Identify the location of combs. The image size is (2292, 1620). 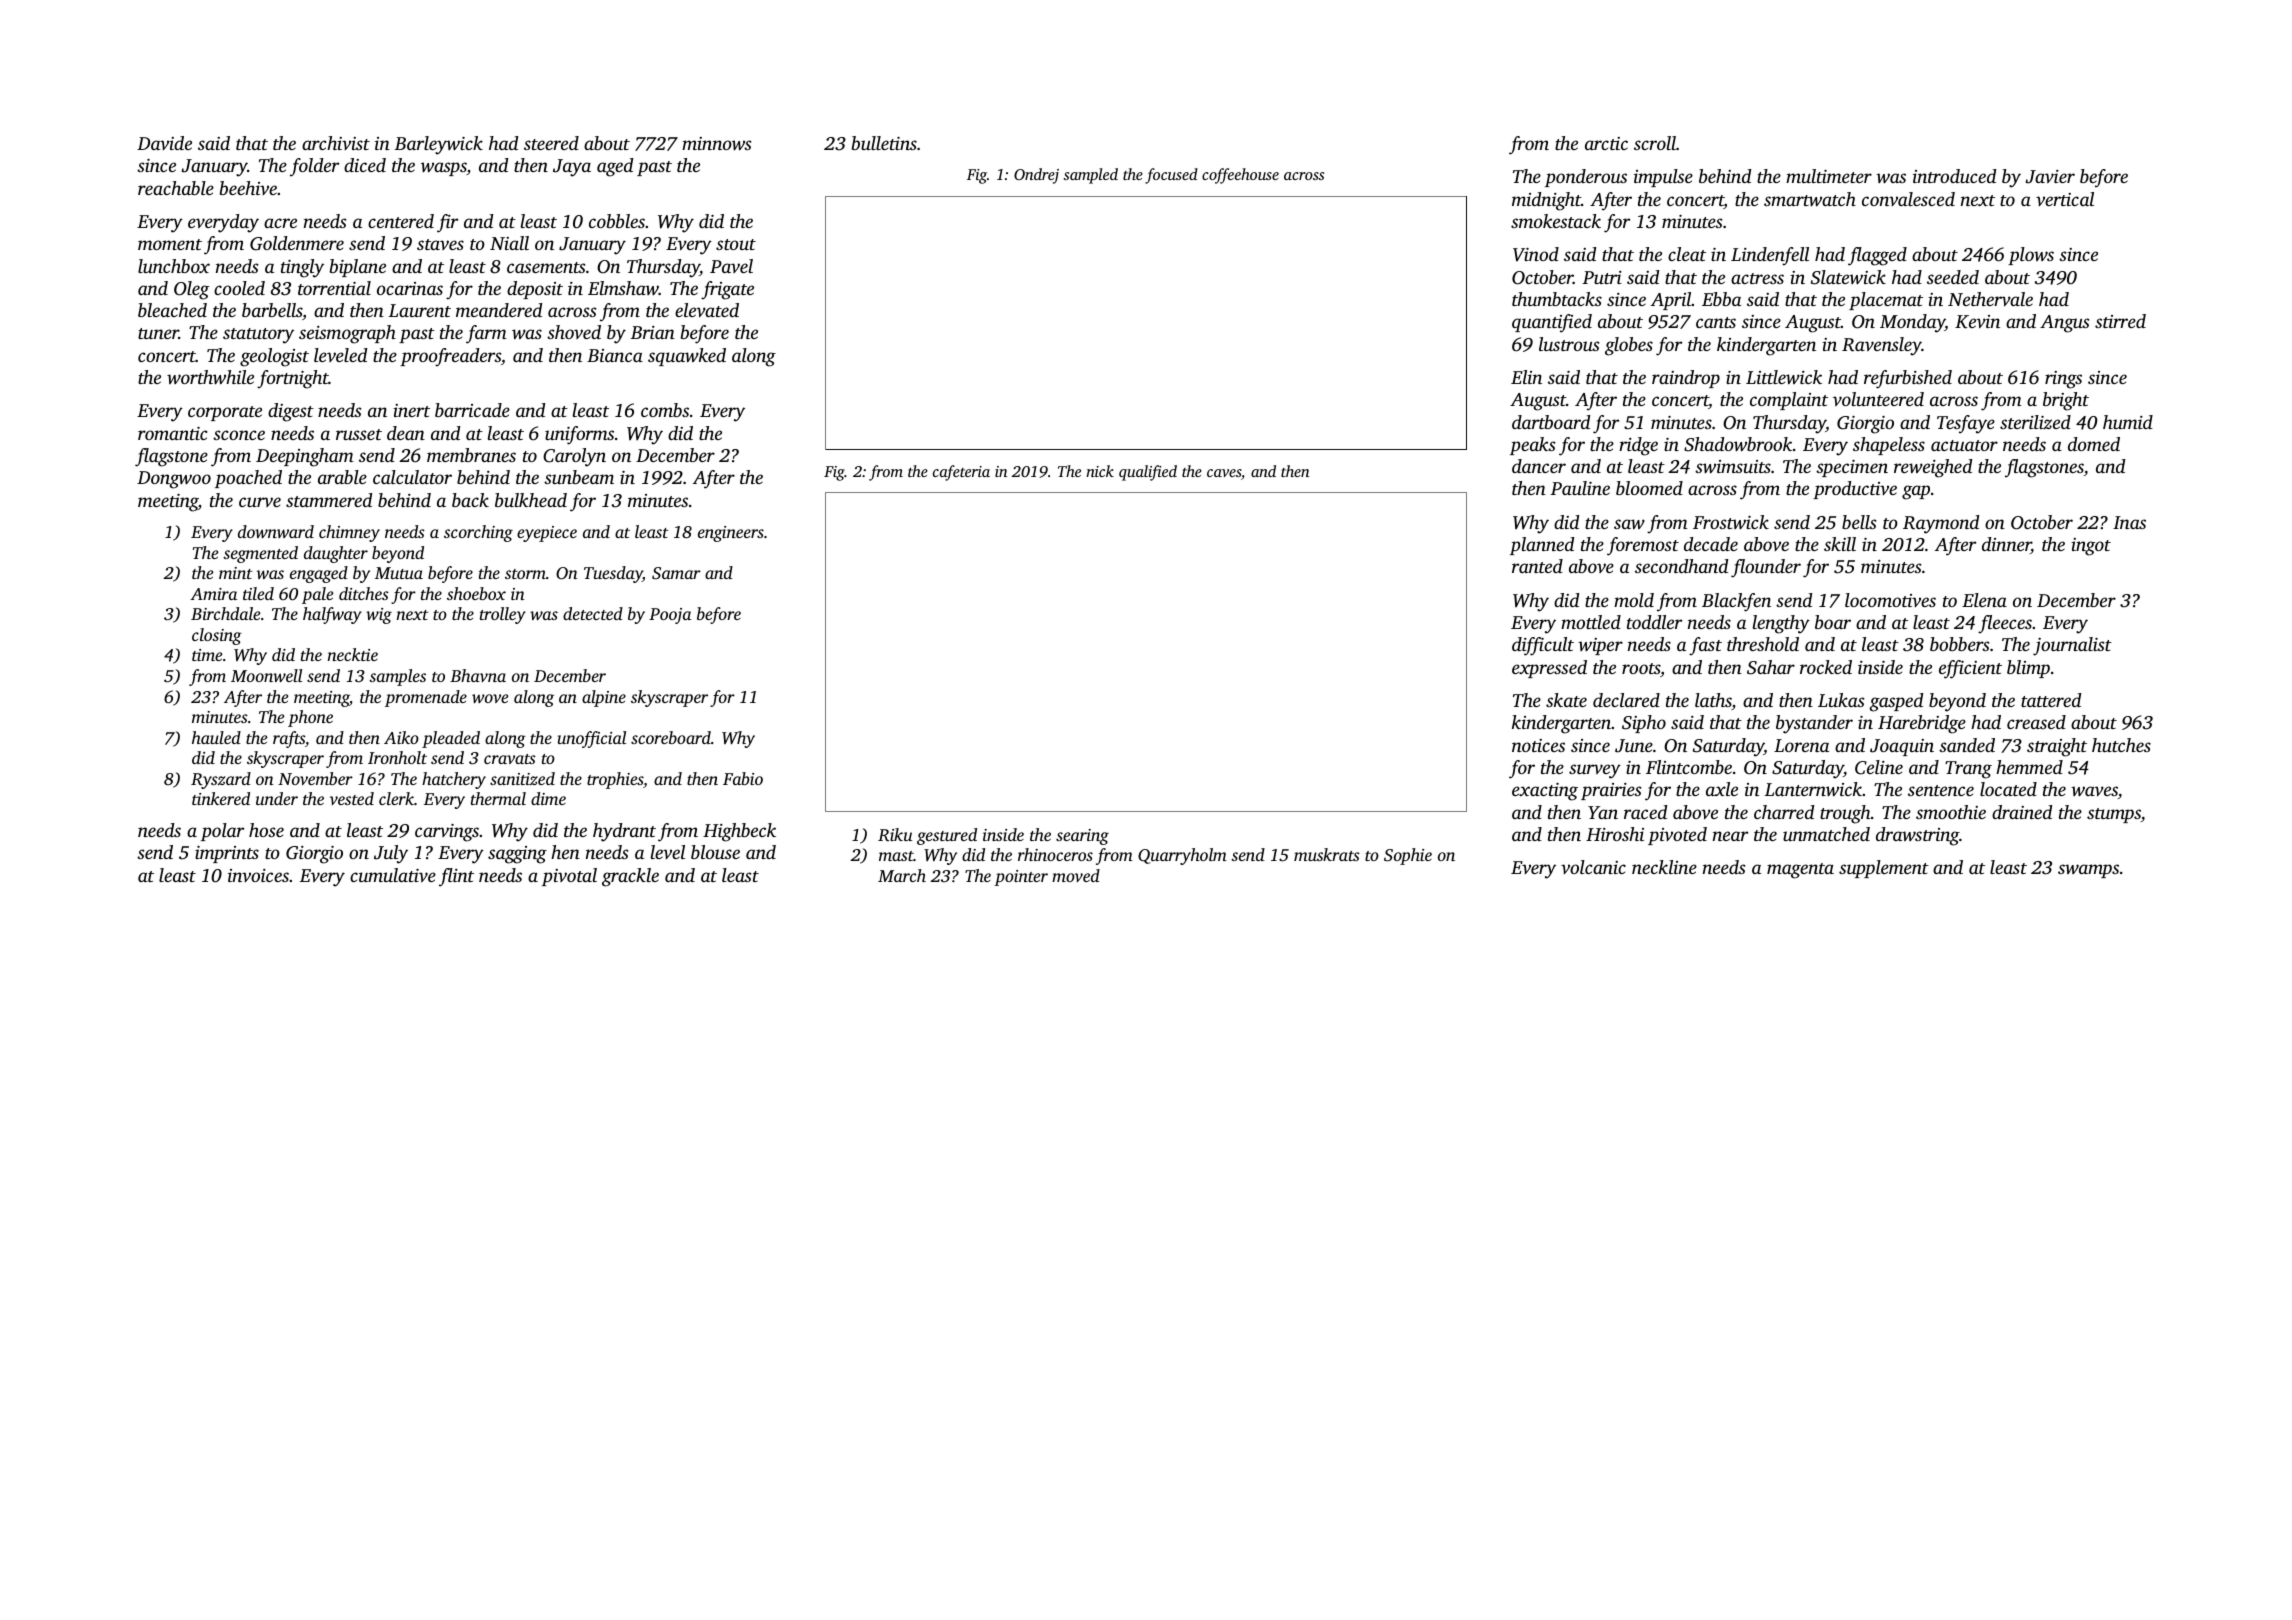
(665, 410).
